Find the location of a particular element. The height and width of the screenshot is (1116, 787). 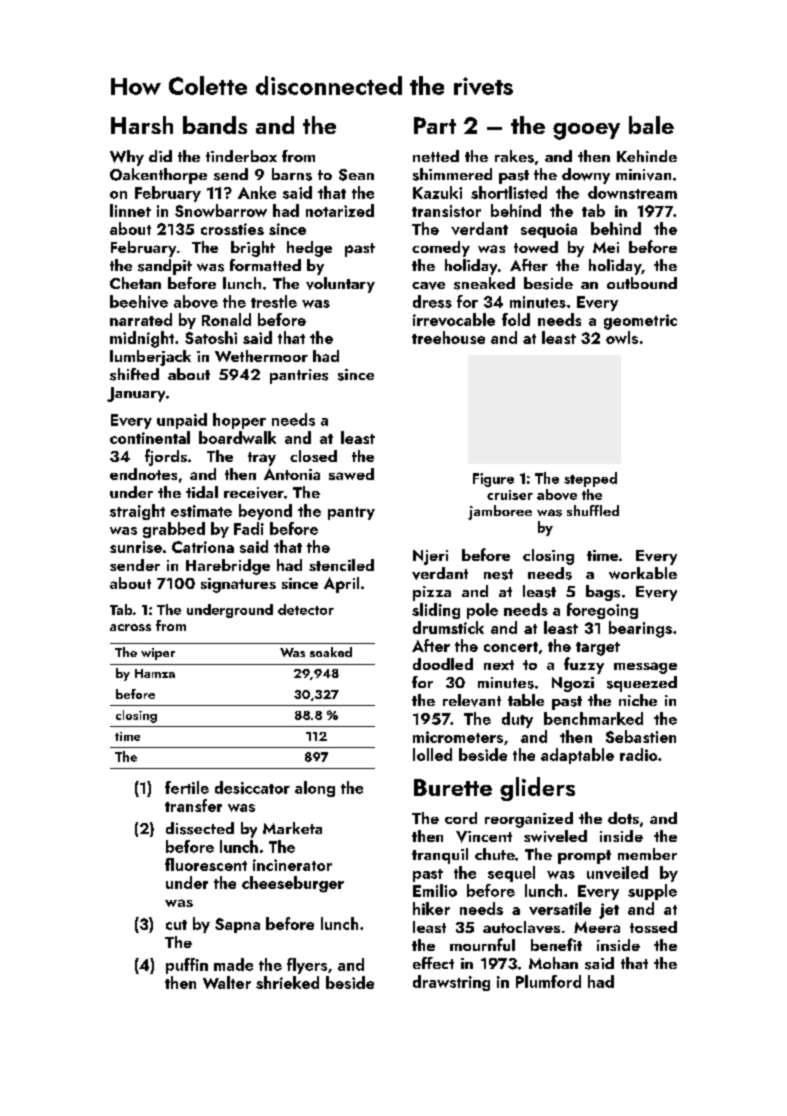

swiveled is located at coordinates (555, 836).
